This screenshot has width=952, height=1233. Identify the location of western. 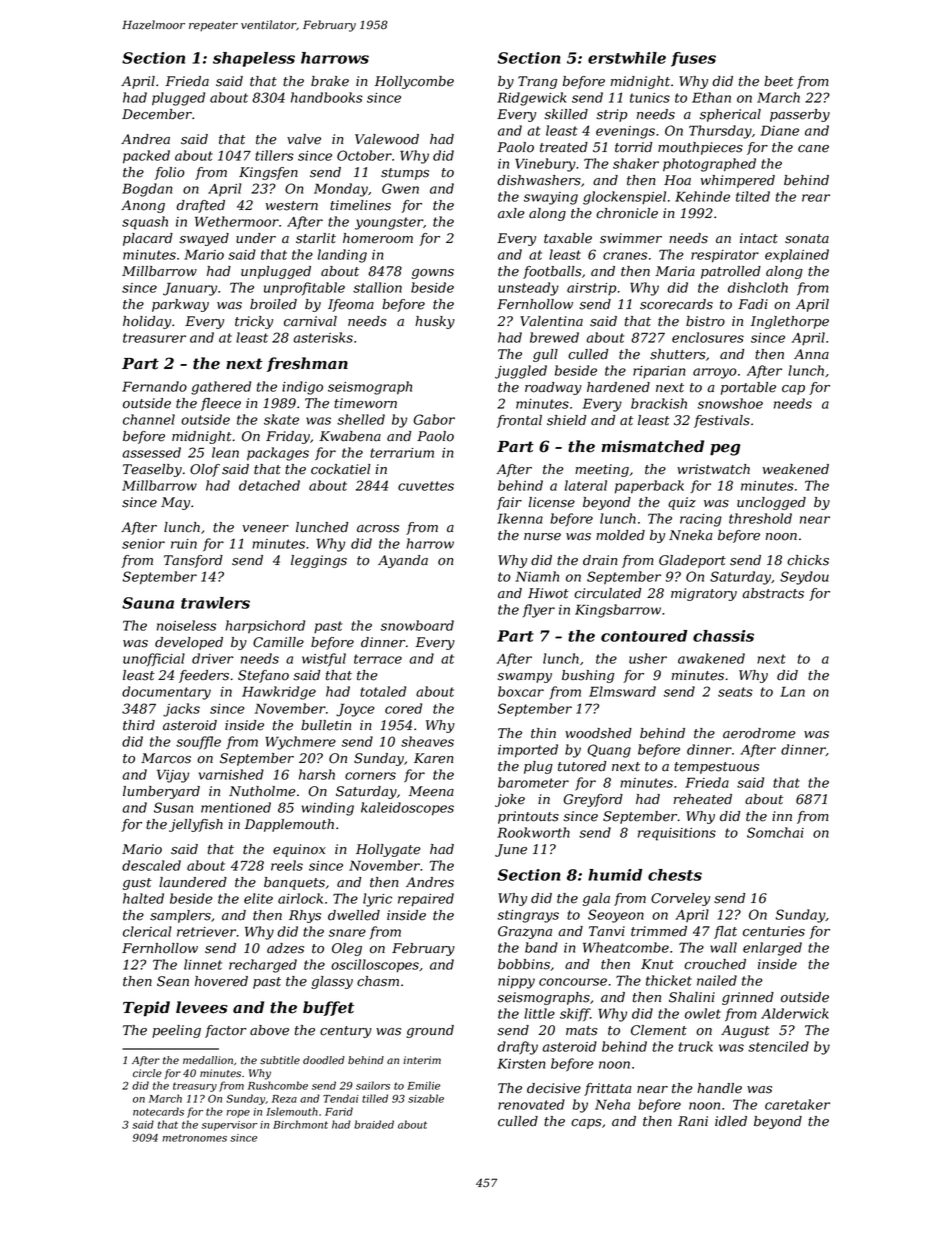
(292, 206).
